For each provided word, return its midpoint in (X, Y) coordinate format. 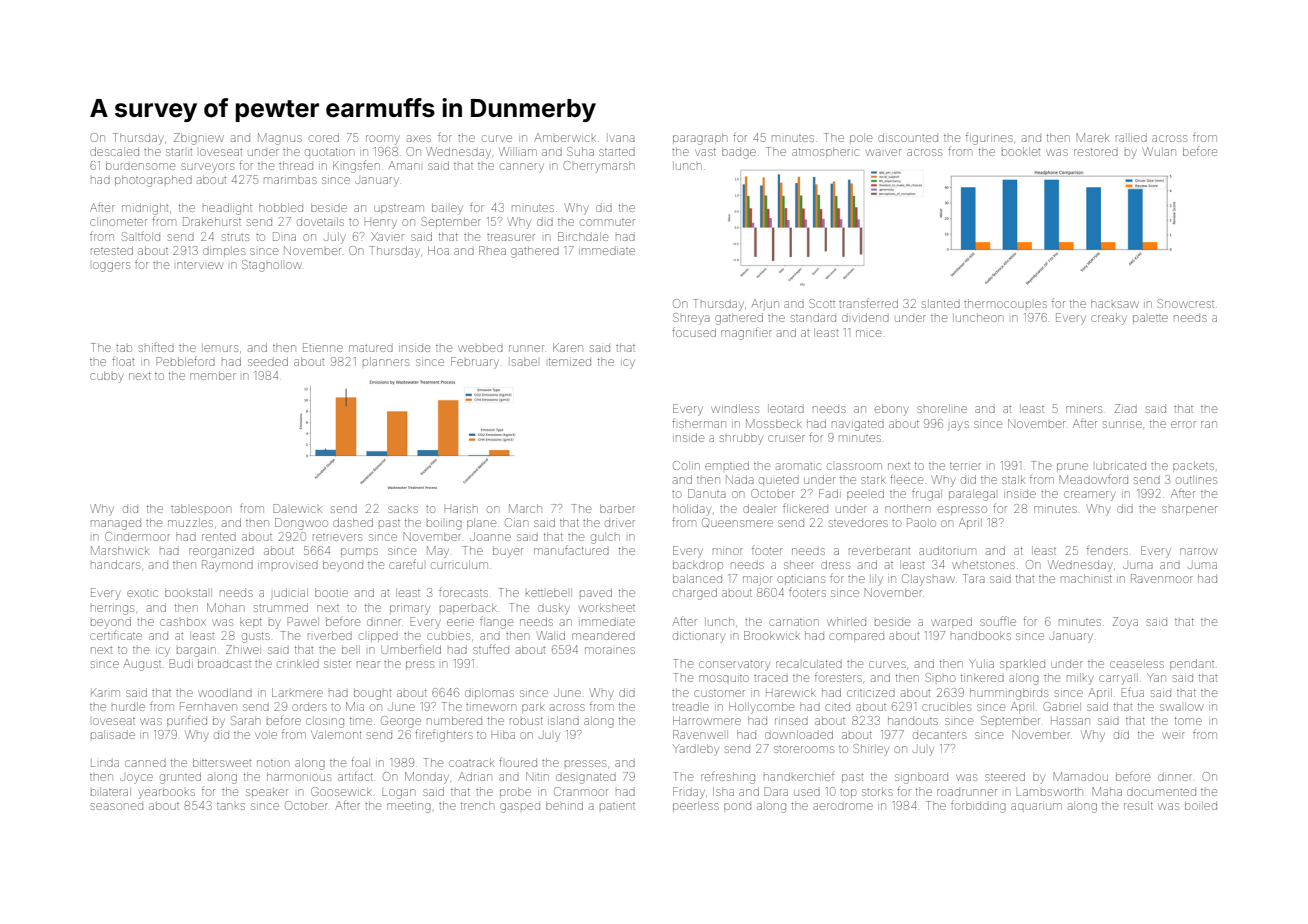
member (213, 375)
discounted (908, 137)
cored (324, 137)
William (518, 151)
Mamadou (1080, 776)
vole (266, 734)
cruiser (786, 438)
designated (586, 778)
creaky (1109, 319)
